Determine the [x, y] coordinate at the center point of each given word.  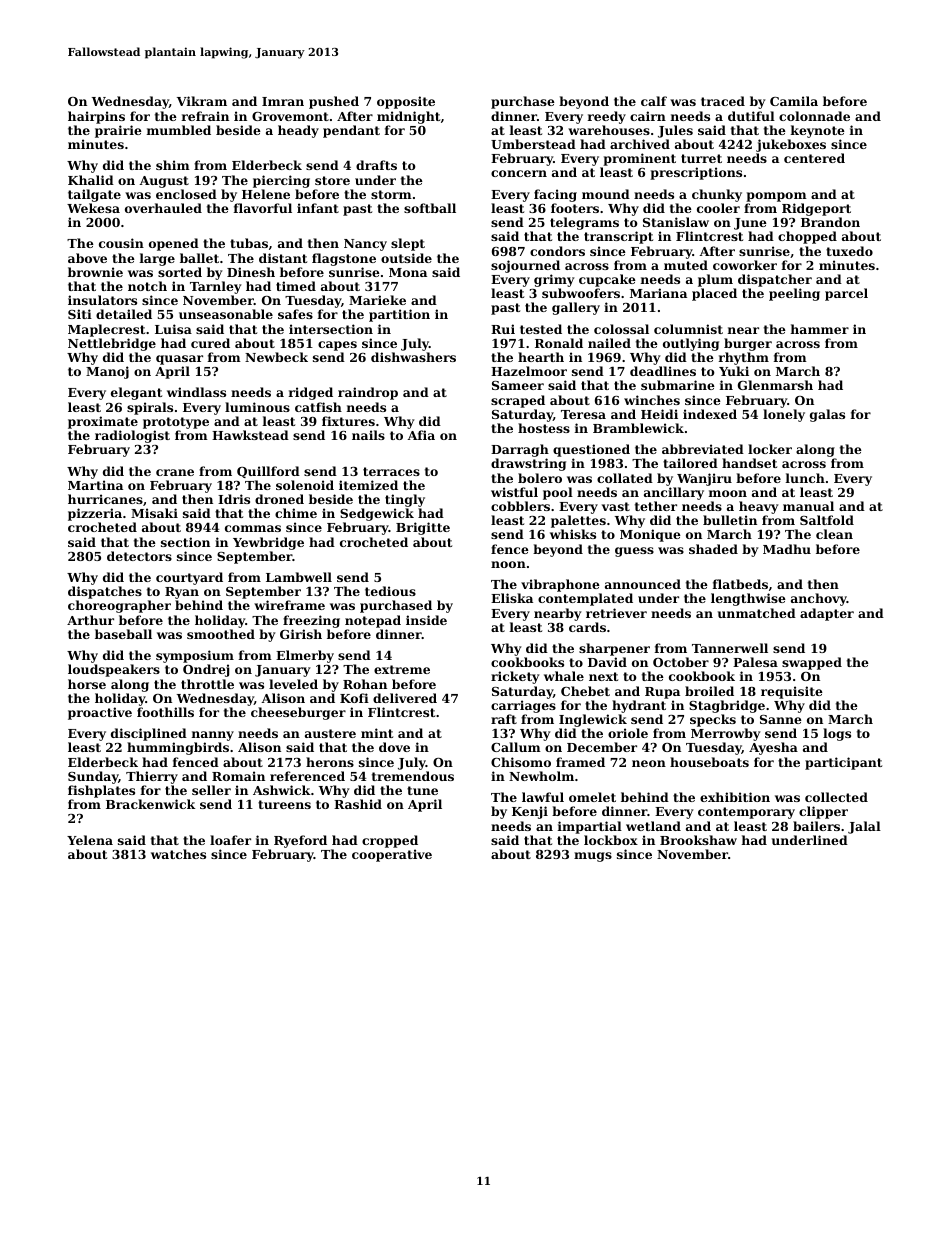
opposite [406, 102]
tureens [284, 804]
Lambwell [299, 577]
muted [686, 265]
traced [723, 101]
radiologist [132, 436]
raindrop [368, 393]
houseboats [709, 762]
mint [377, 733]
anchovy [819, 599]
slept [408, 244]
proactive [100, 713]
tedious [390, 591]
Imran [283, 101]
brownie [95, 272]
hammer [820, 329]
